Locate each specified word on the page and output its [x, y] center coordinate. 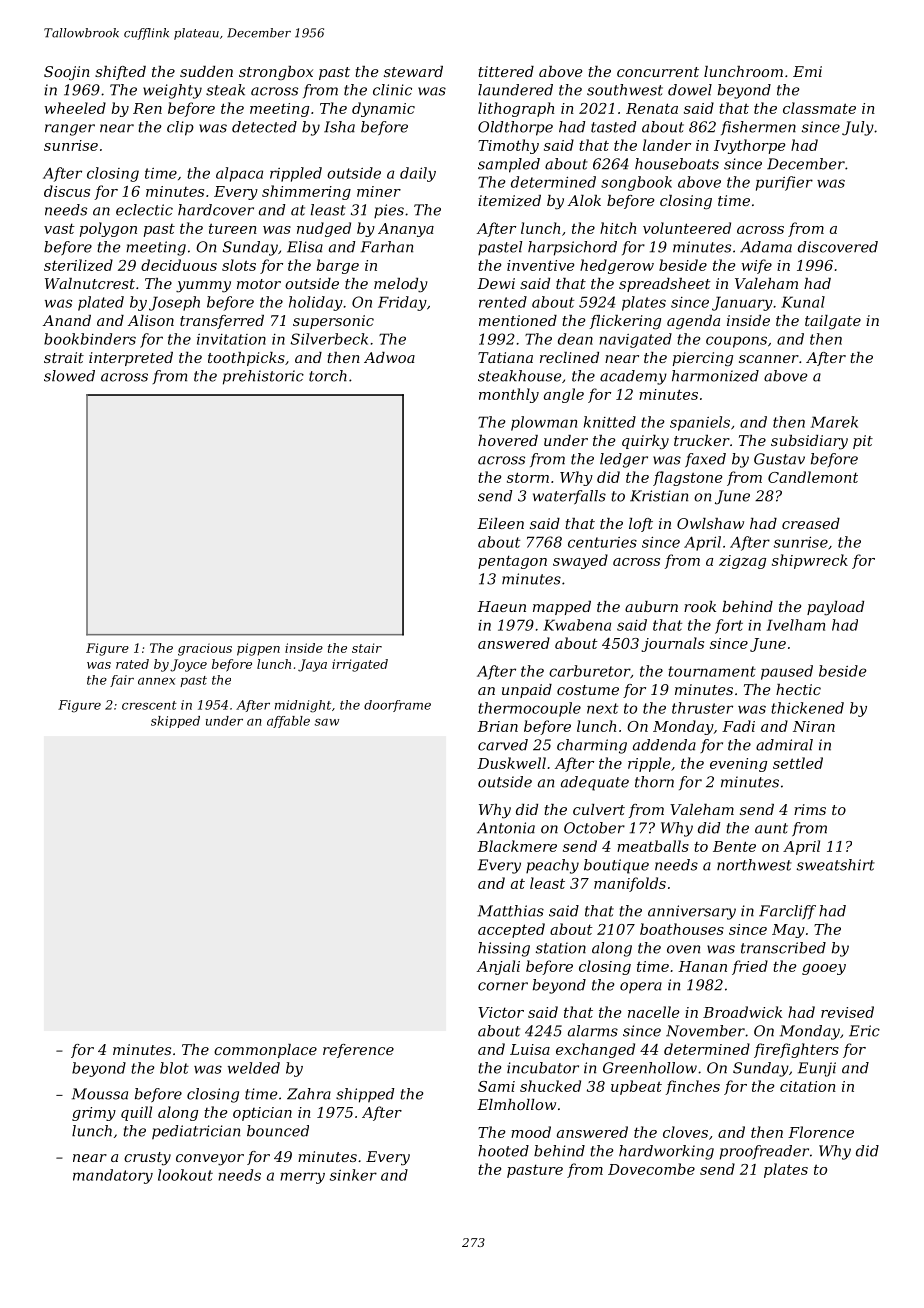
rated [132, 664]
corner [503, 986]
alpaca [239, 174]
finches [692, 1087]
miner [379, 191]
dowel [690, 90]
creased [811, 523]
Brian [497, 726]
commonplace [265, 1051]
